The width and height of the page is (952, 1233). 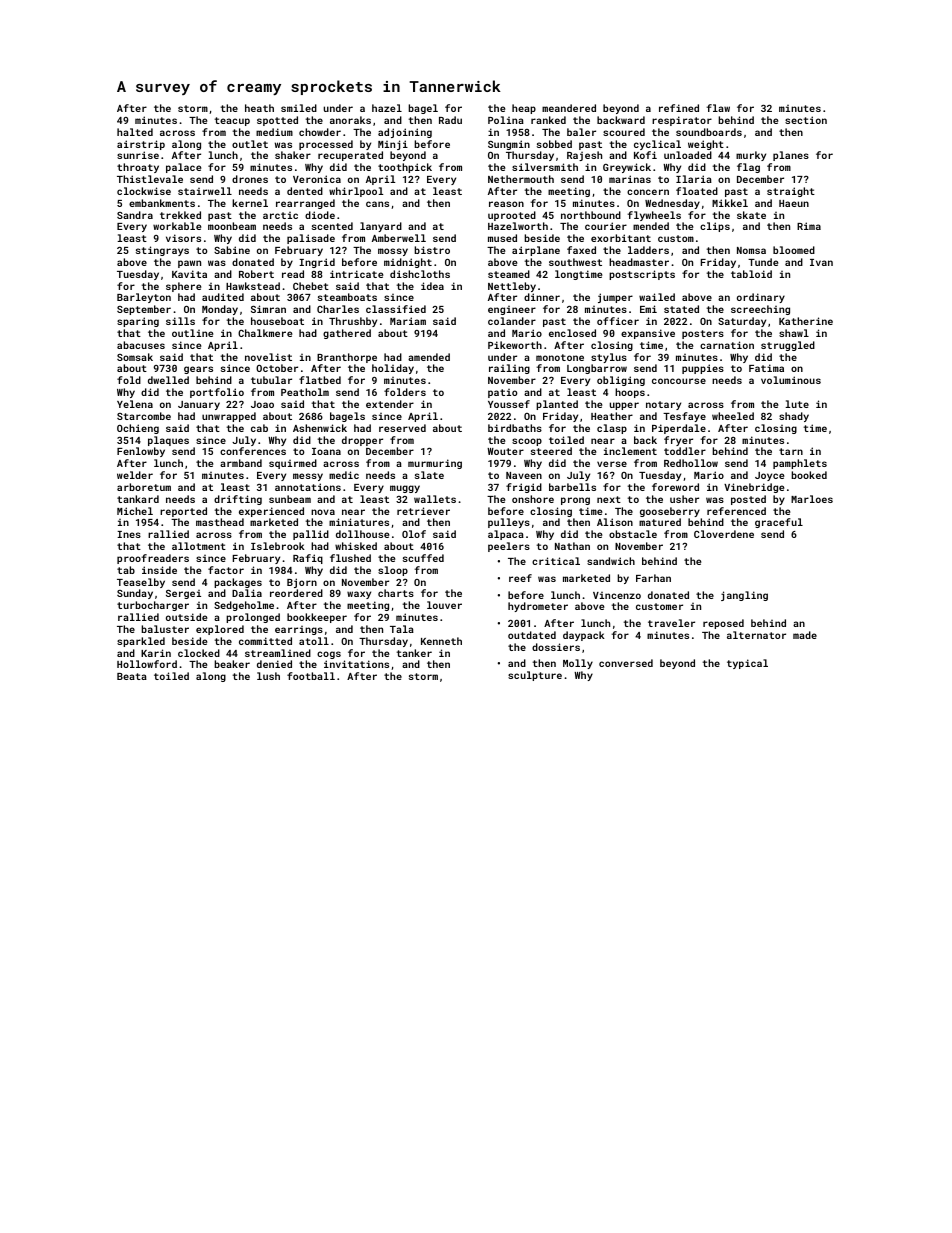 What do you see at coordinates (177, 226) in the page?
I see `workable` at bounding box center [177, 226].
